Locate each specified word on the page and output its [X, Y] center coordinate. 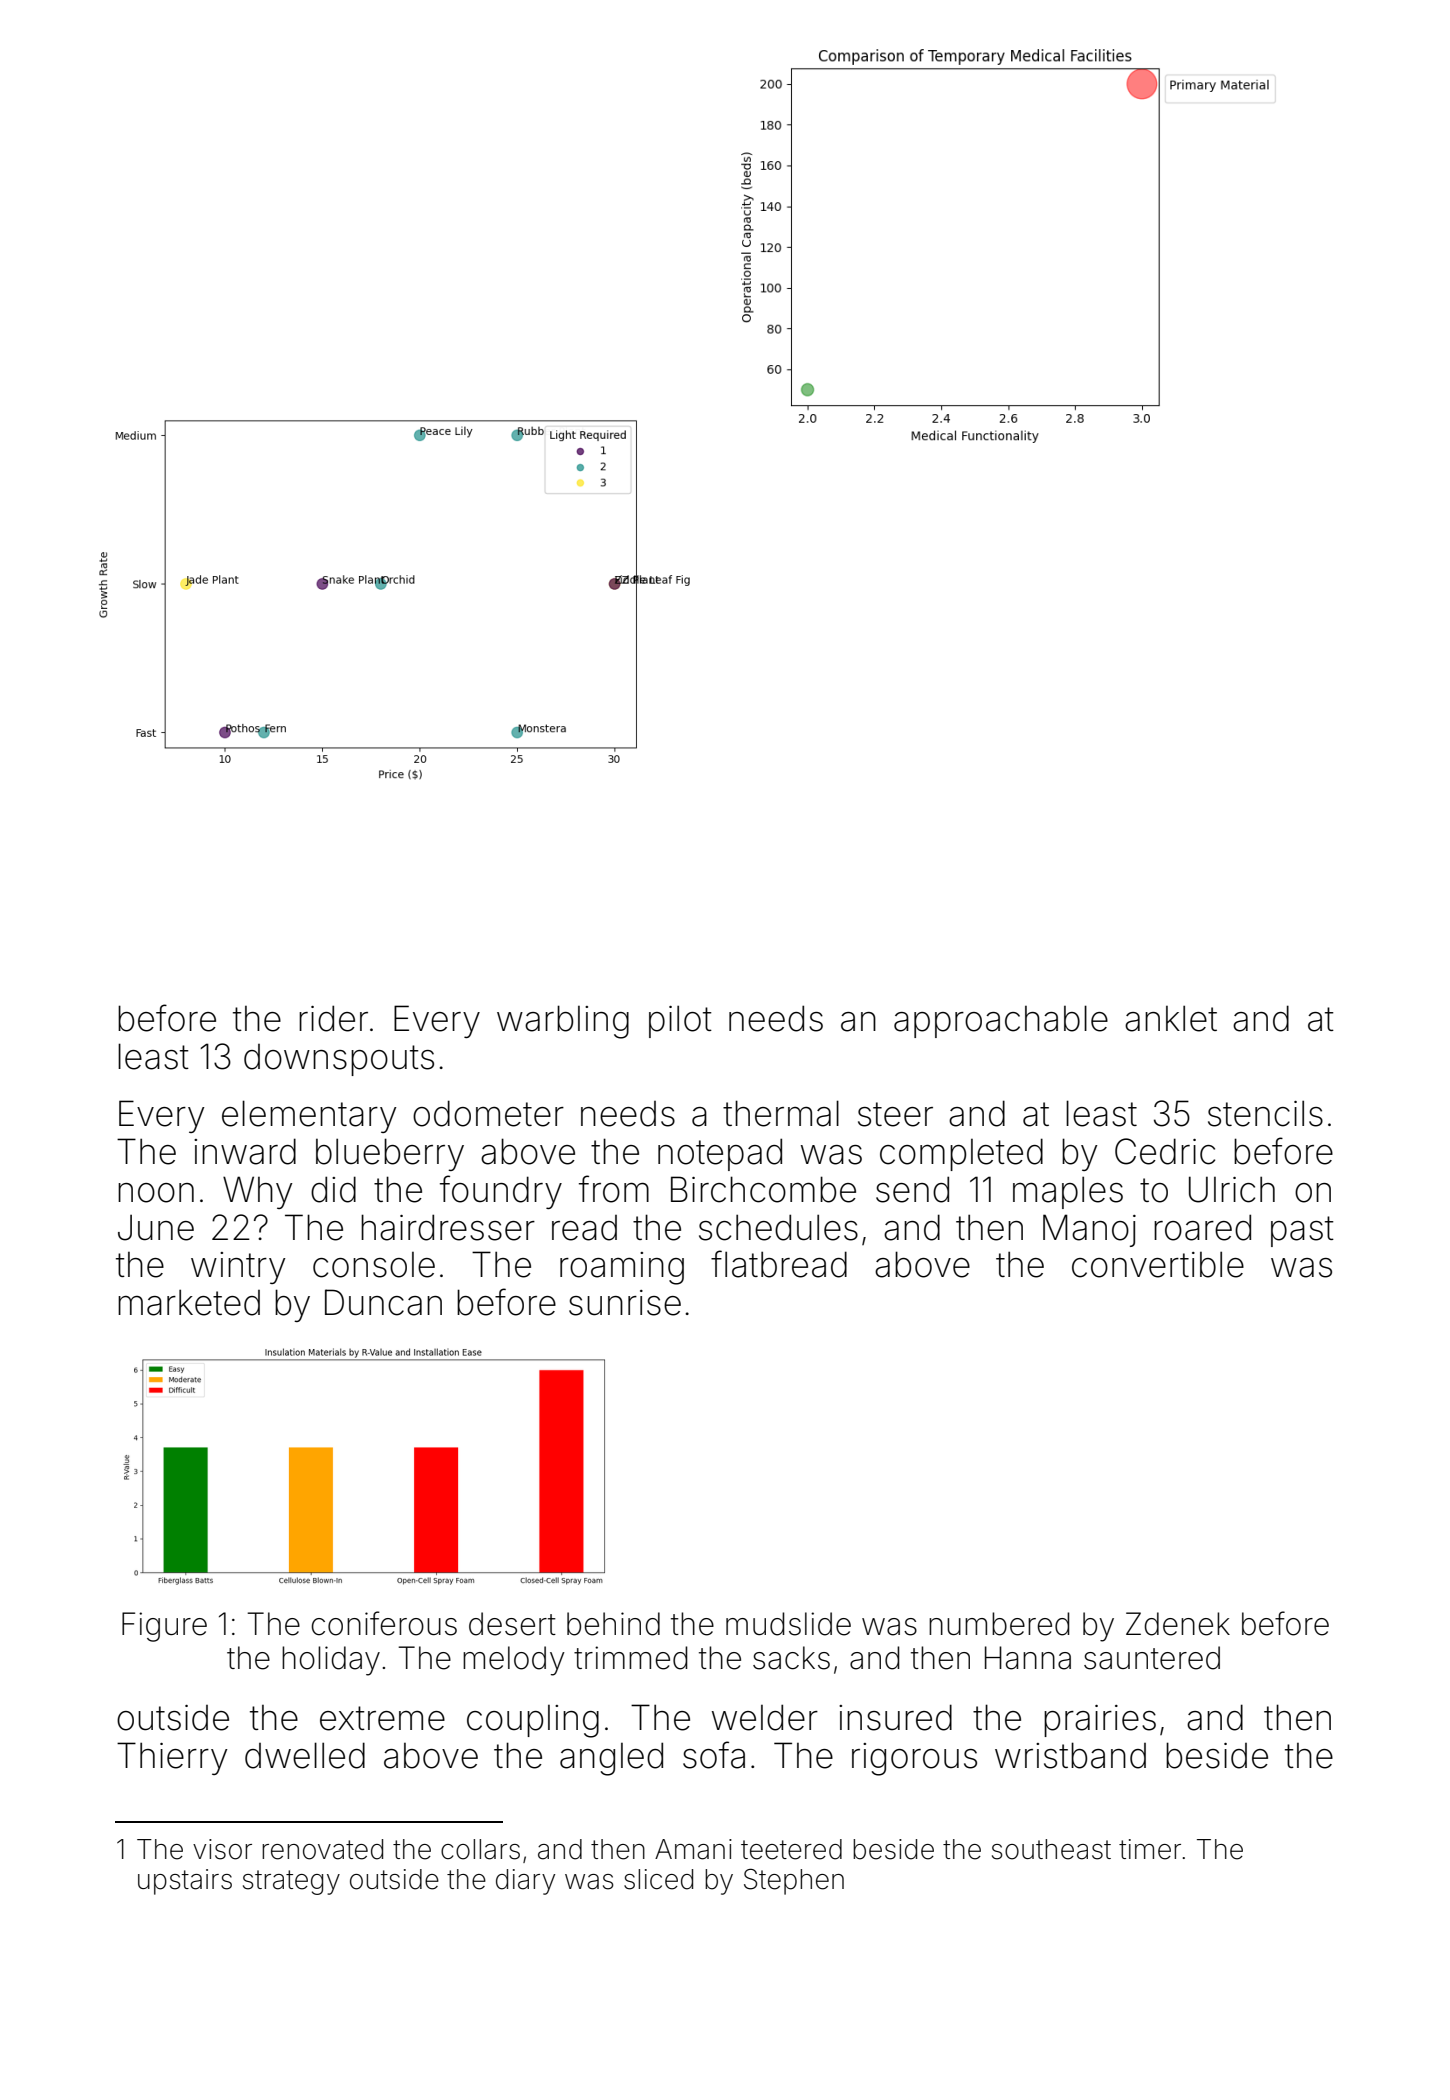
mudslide [788, 1624]
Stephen [794, 1881]
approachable [1001, 1021]
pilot [680, 1021]
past [1302, 1231]
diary [525, 1882]
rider [333, 1018]
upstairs [185, 1882]
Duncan [383, 1302]
